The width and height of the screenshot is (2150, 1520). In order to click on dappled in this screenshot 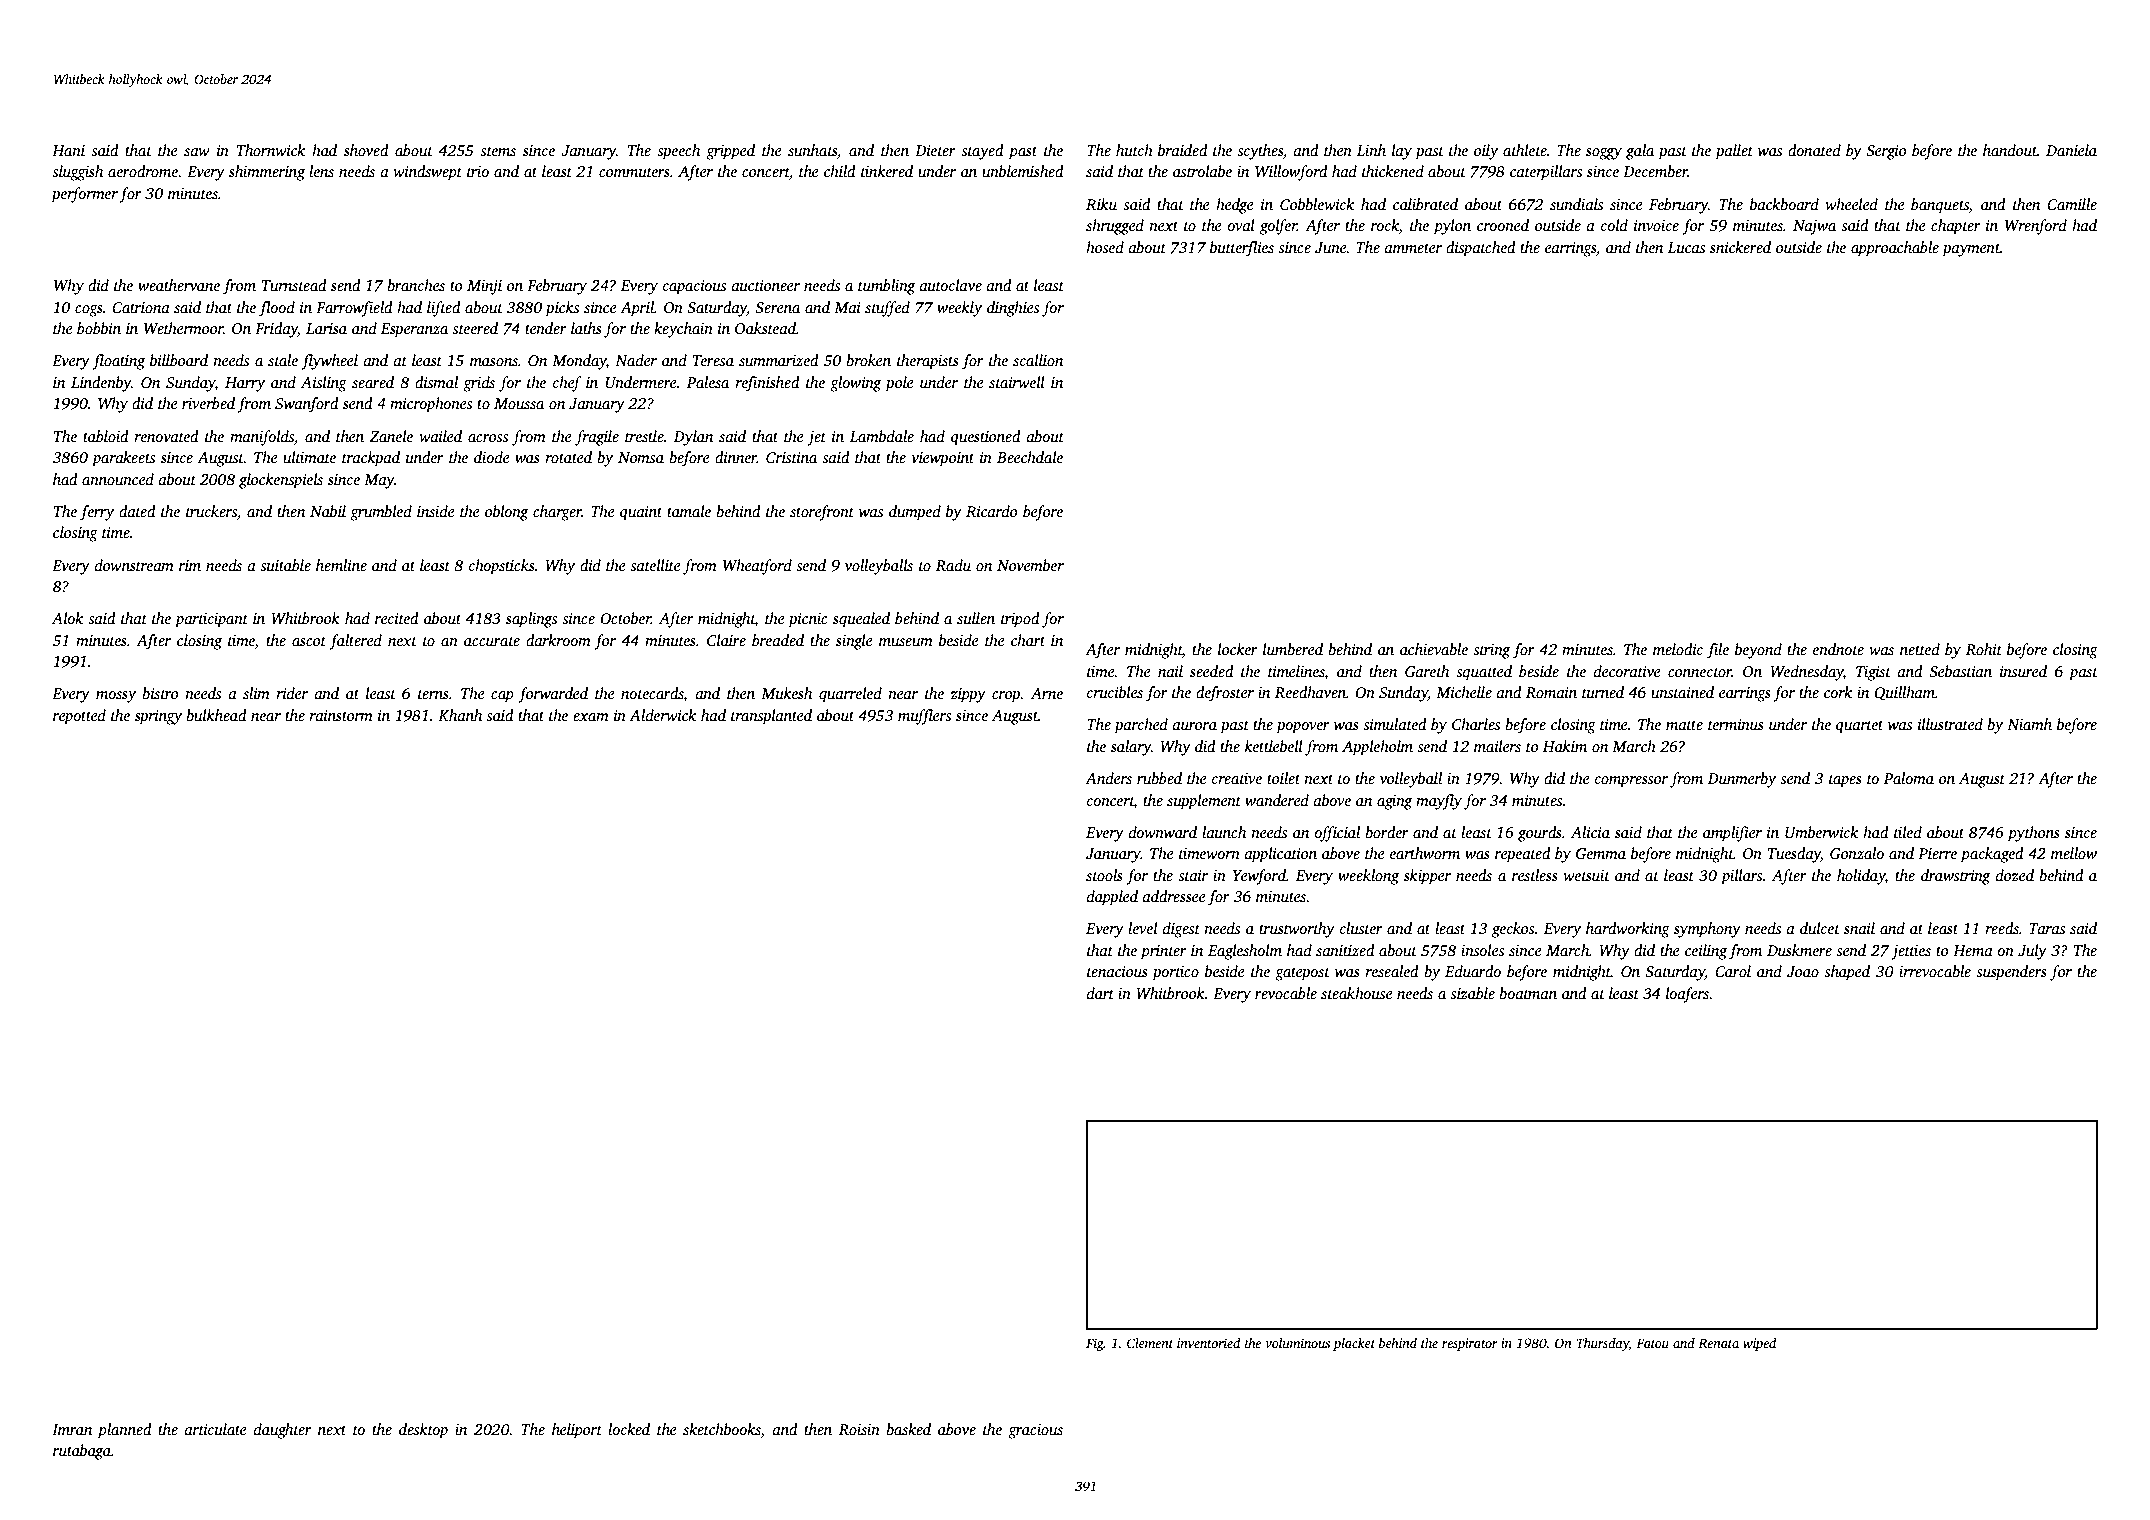, I will do `click(1112, 898)`.
